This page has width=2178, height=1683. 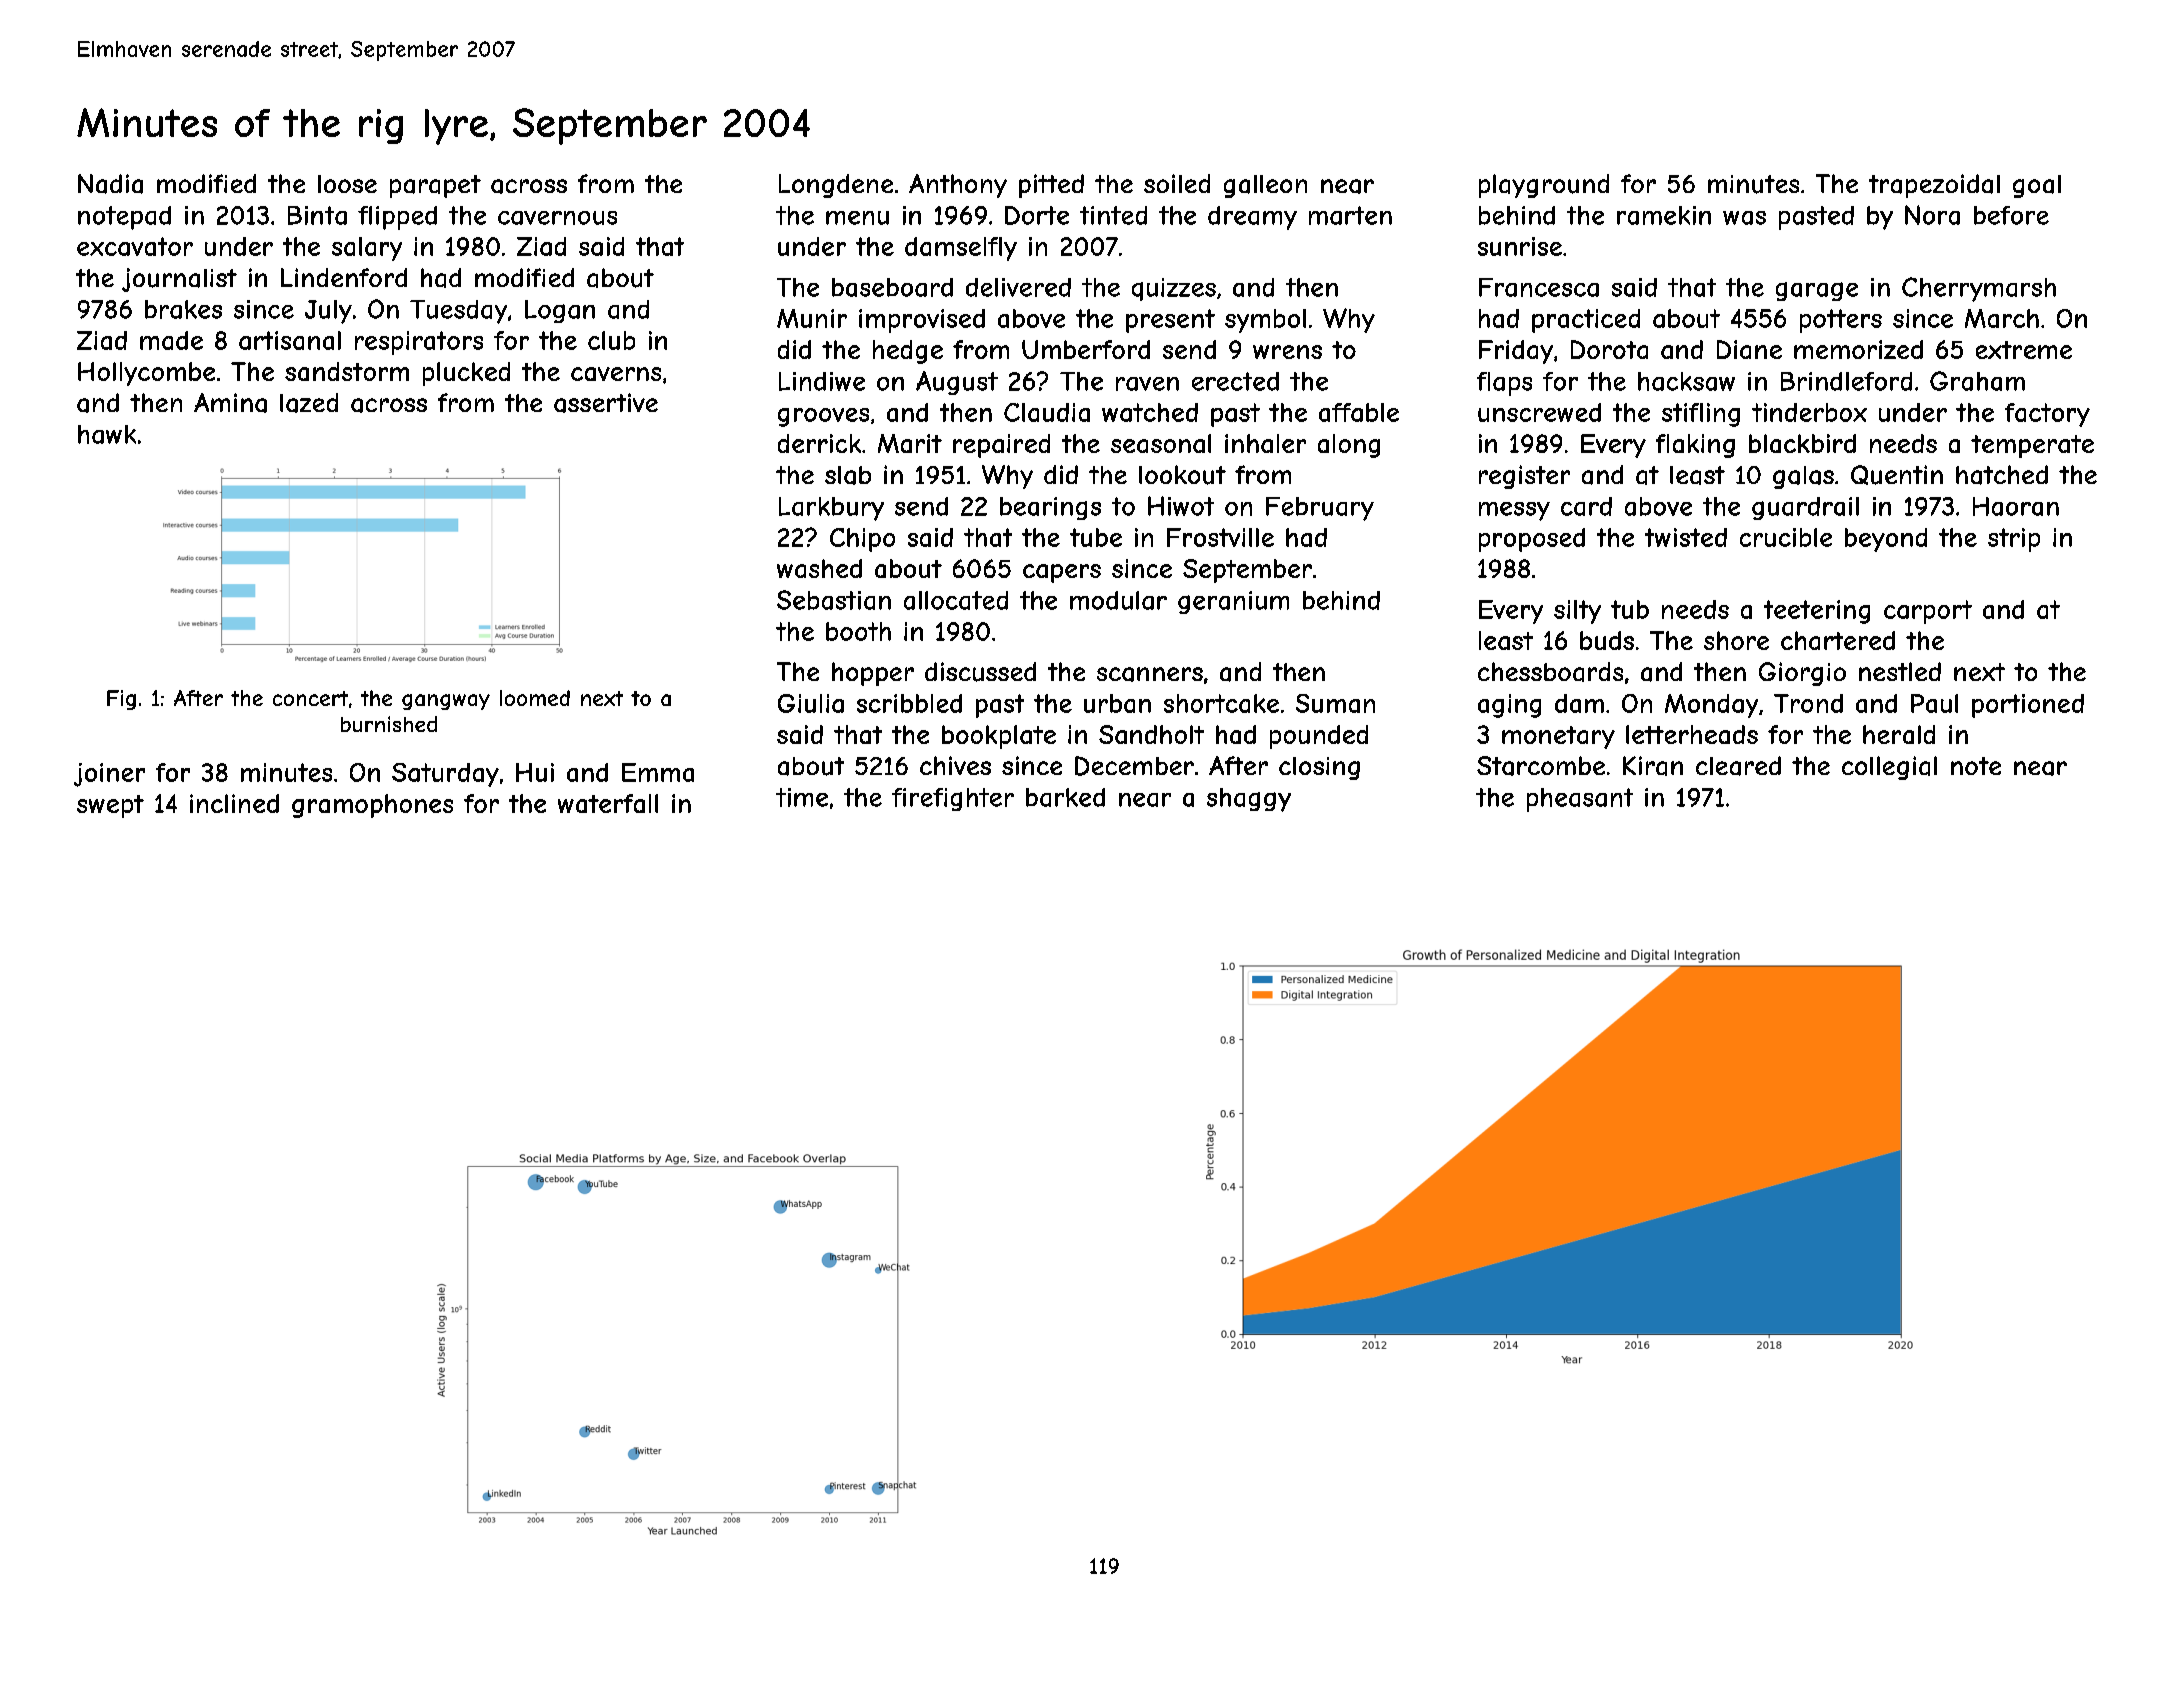 I want to click on trapezoidal, so click(x=1934, y=186).
